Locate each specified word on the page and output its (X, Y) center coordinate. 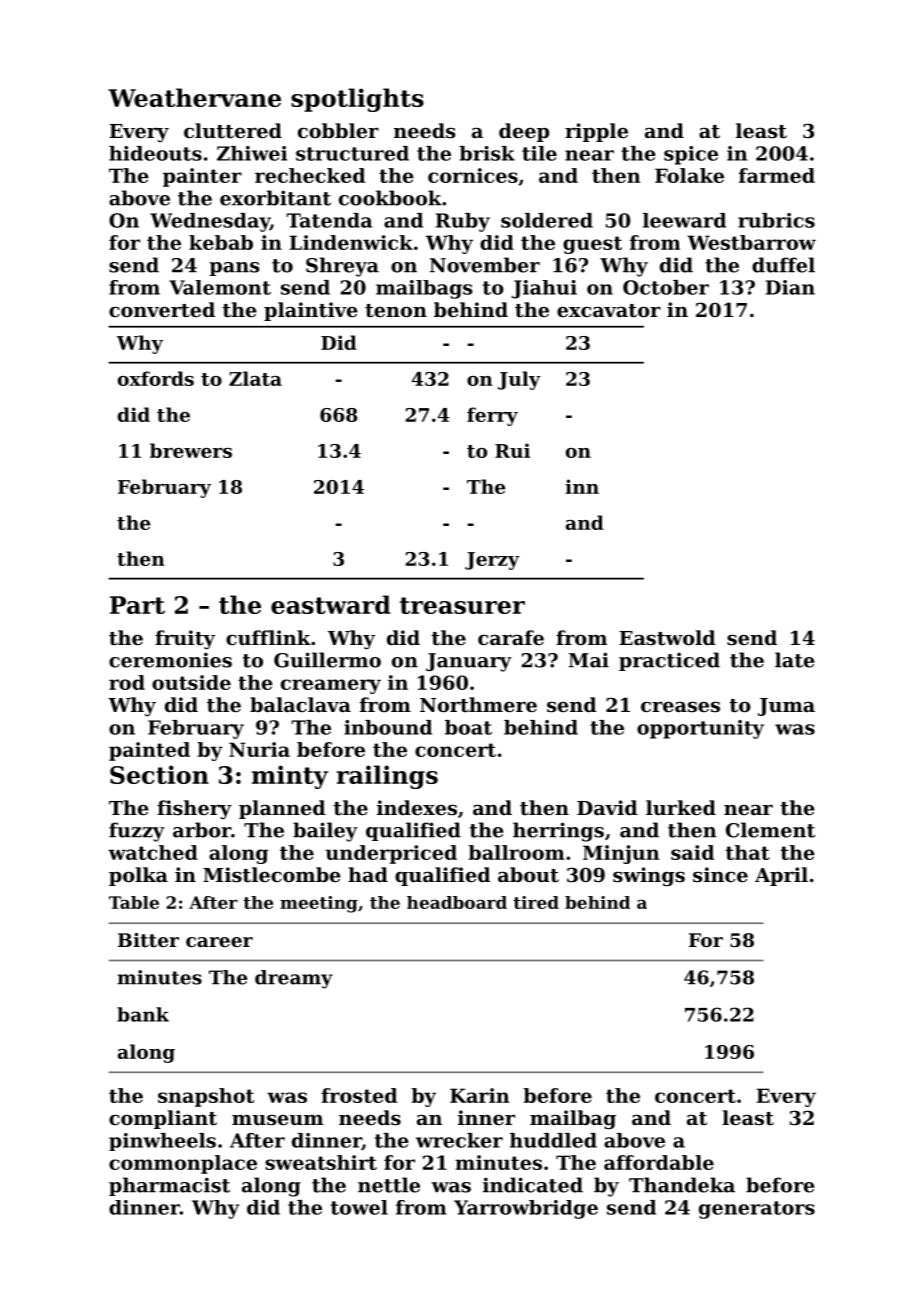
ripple (596, 132)
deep (524, 132)
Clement (770, 830)
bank (143, 1014)
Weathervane (194, 97)
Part (137, 605)
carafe (511, 637)
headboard (457, 902)
